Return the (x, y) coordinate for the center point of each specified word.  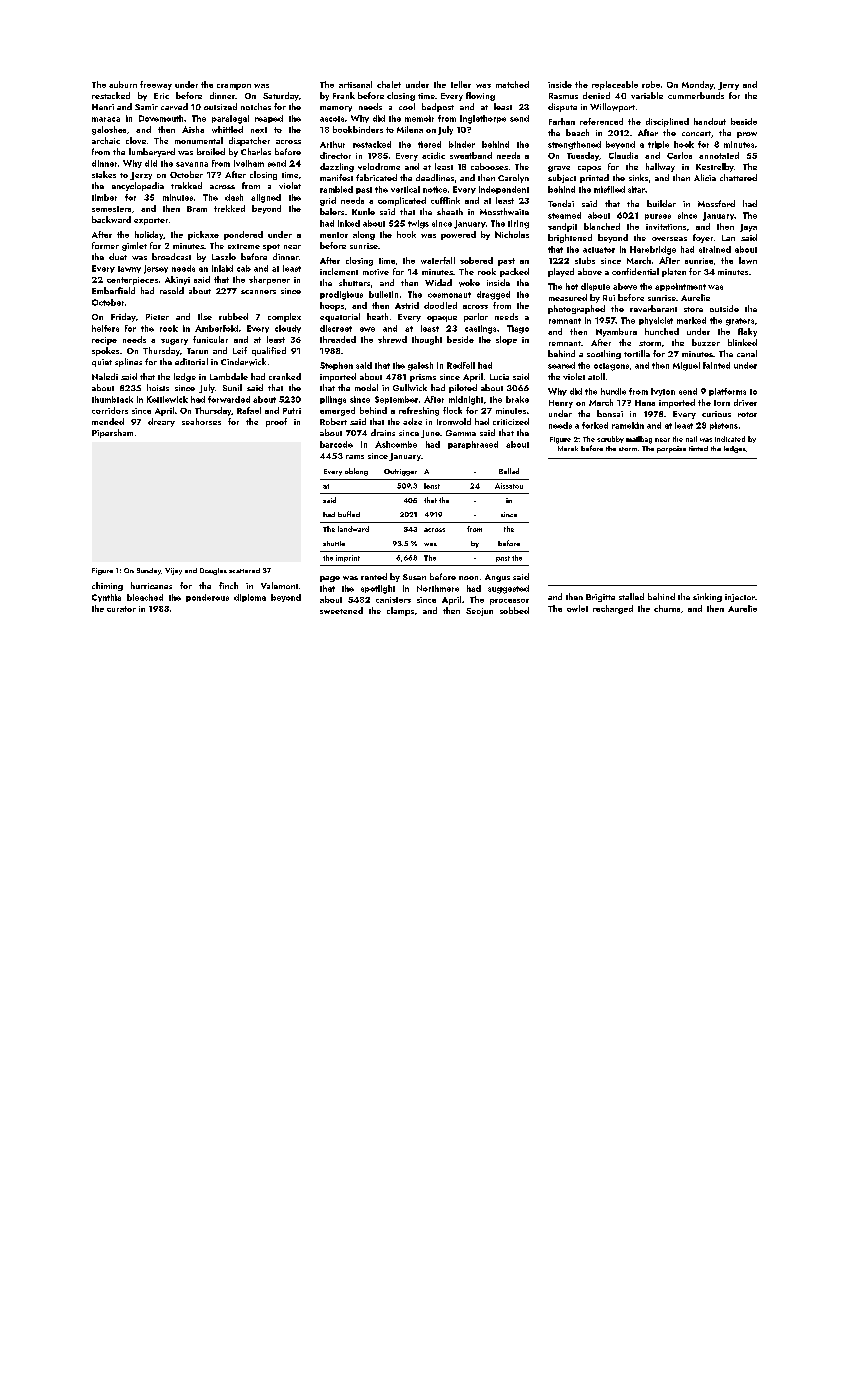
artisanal (355, 84)
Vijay (173, 571)
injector (740, 598)
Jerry (728, 86)
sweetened (341, 610)
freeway (156, 85)
